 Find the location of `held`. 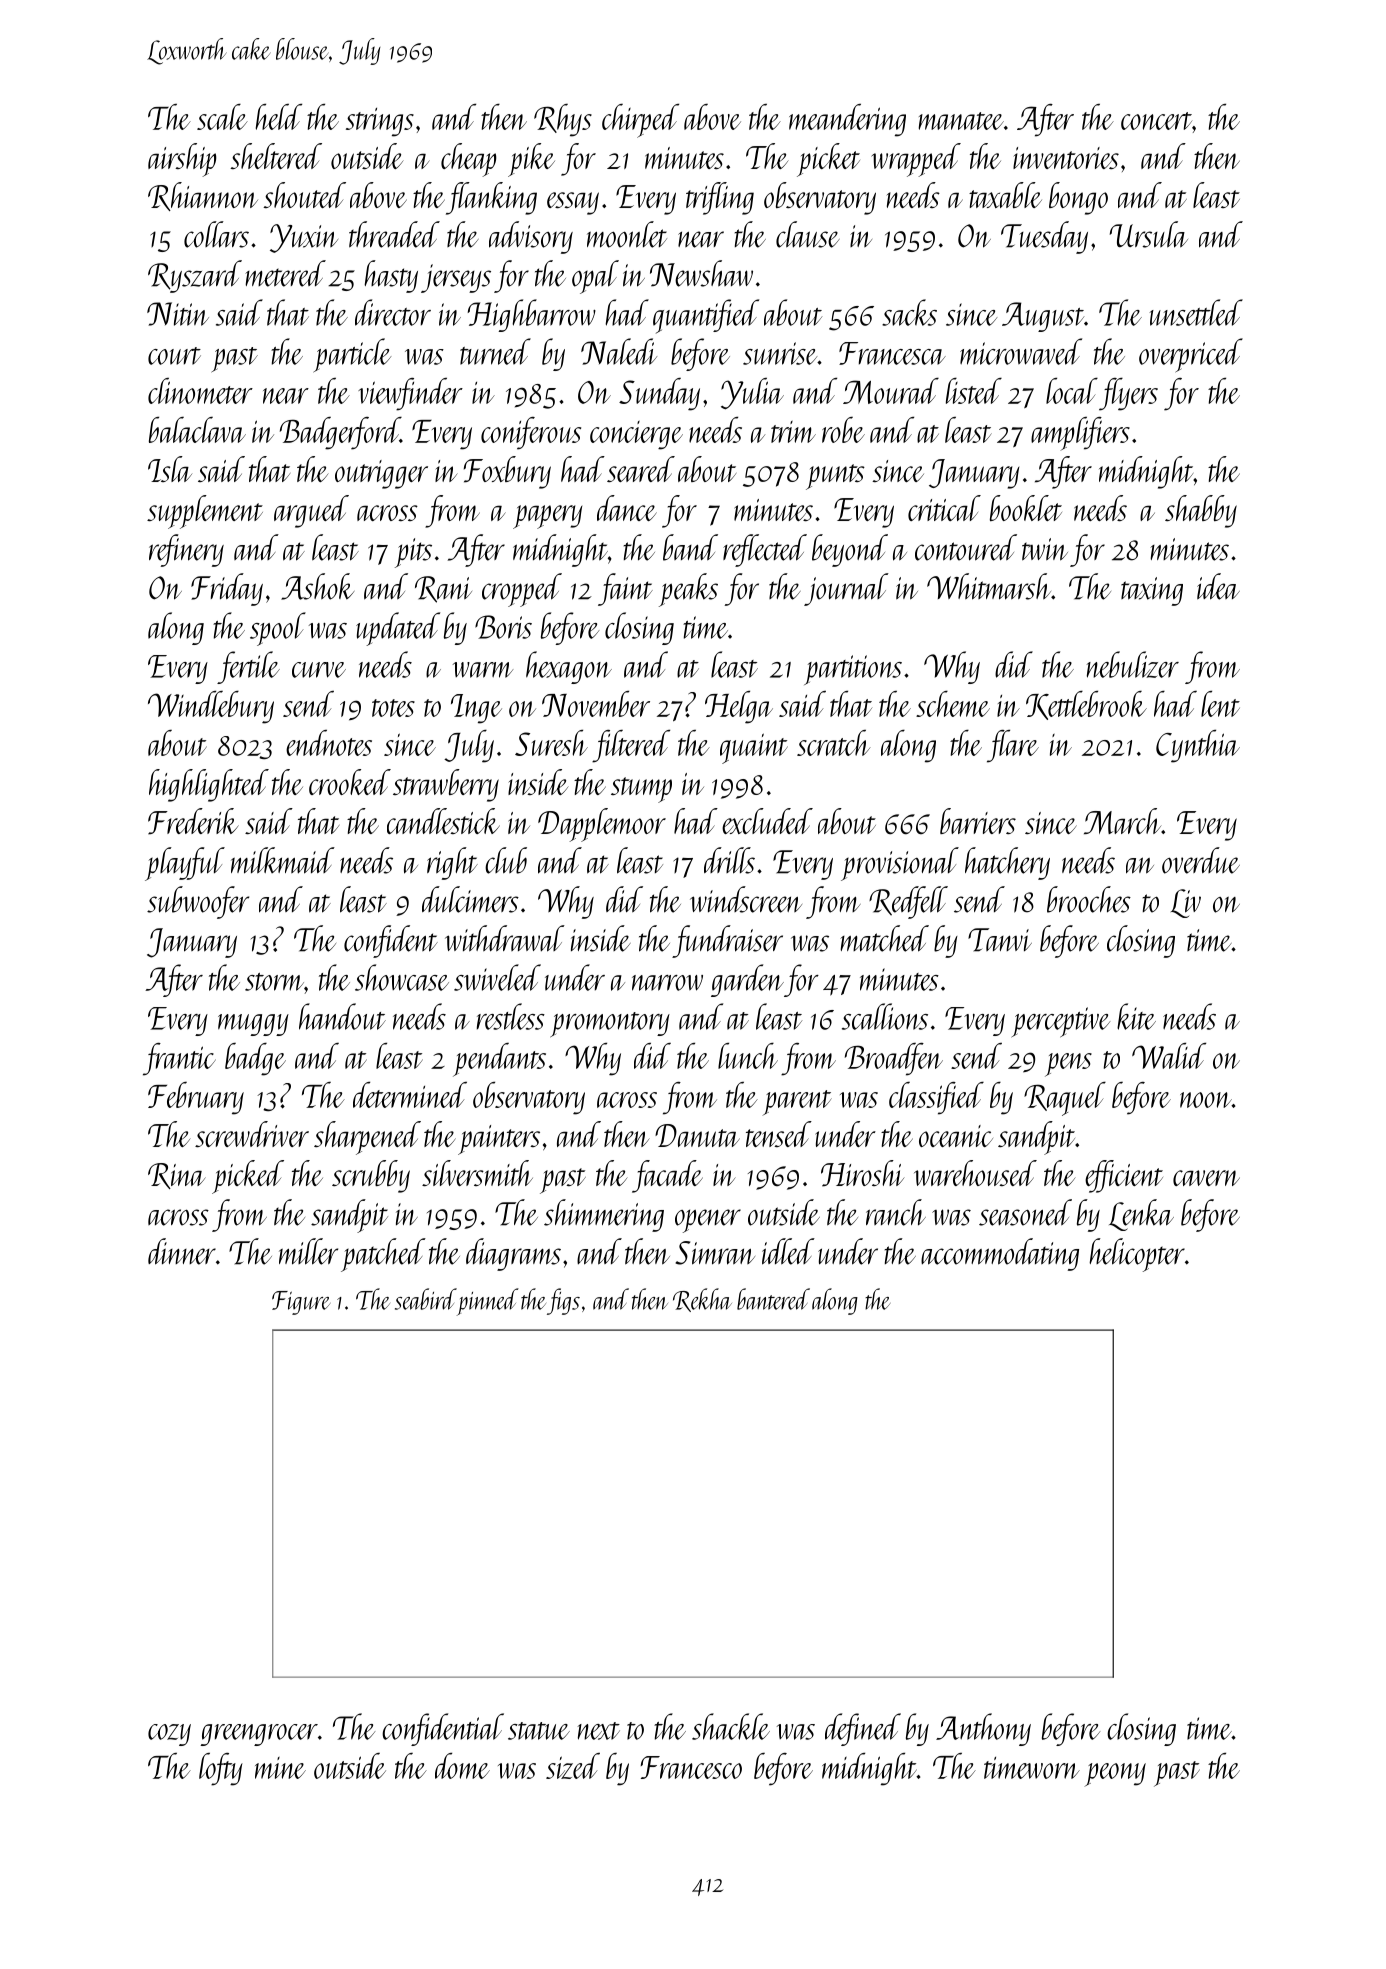

held is located at coordinates (279, 117).
